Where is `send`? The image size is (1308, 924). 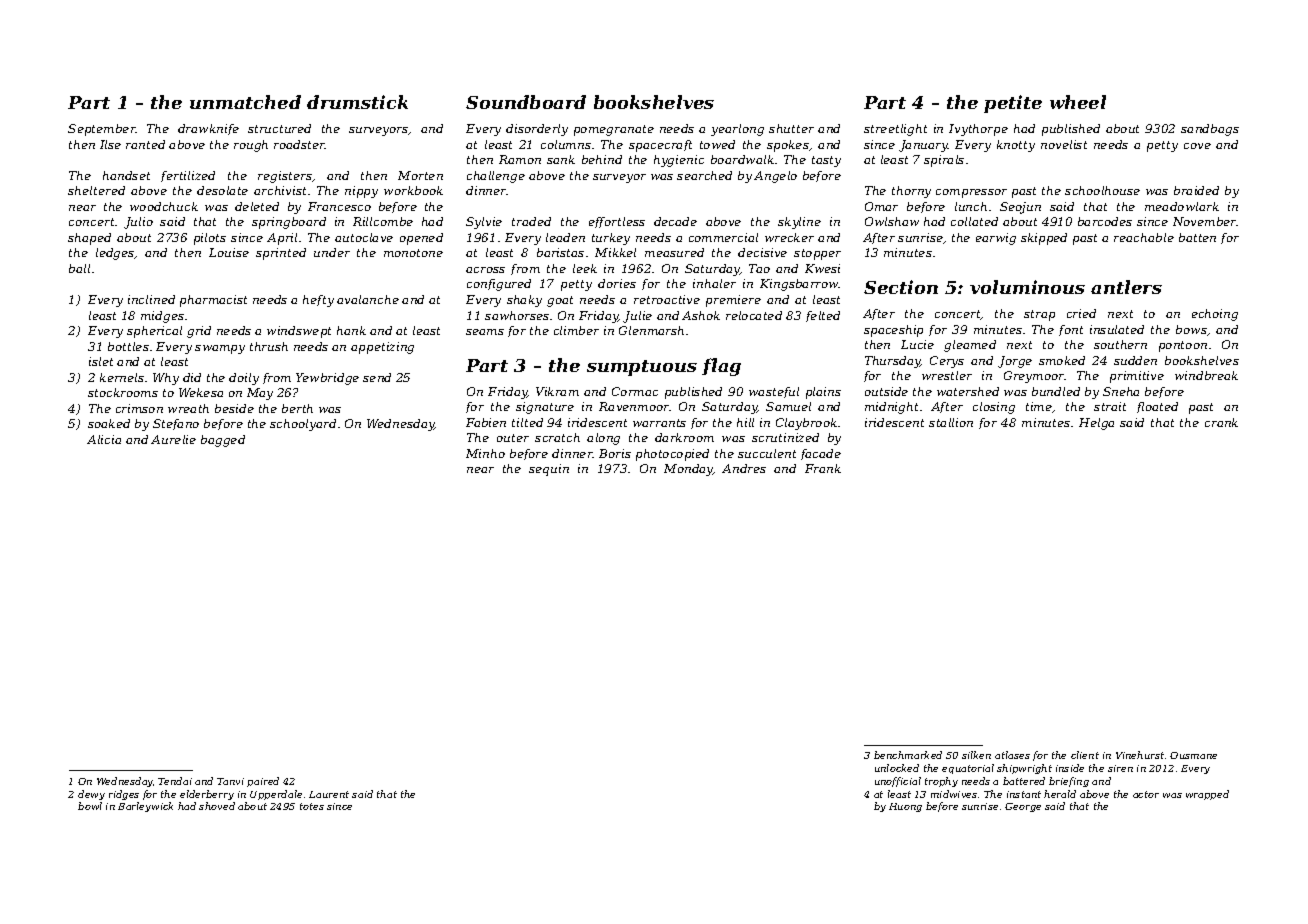 send is located at coordinates (377, 377).
